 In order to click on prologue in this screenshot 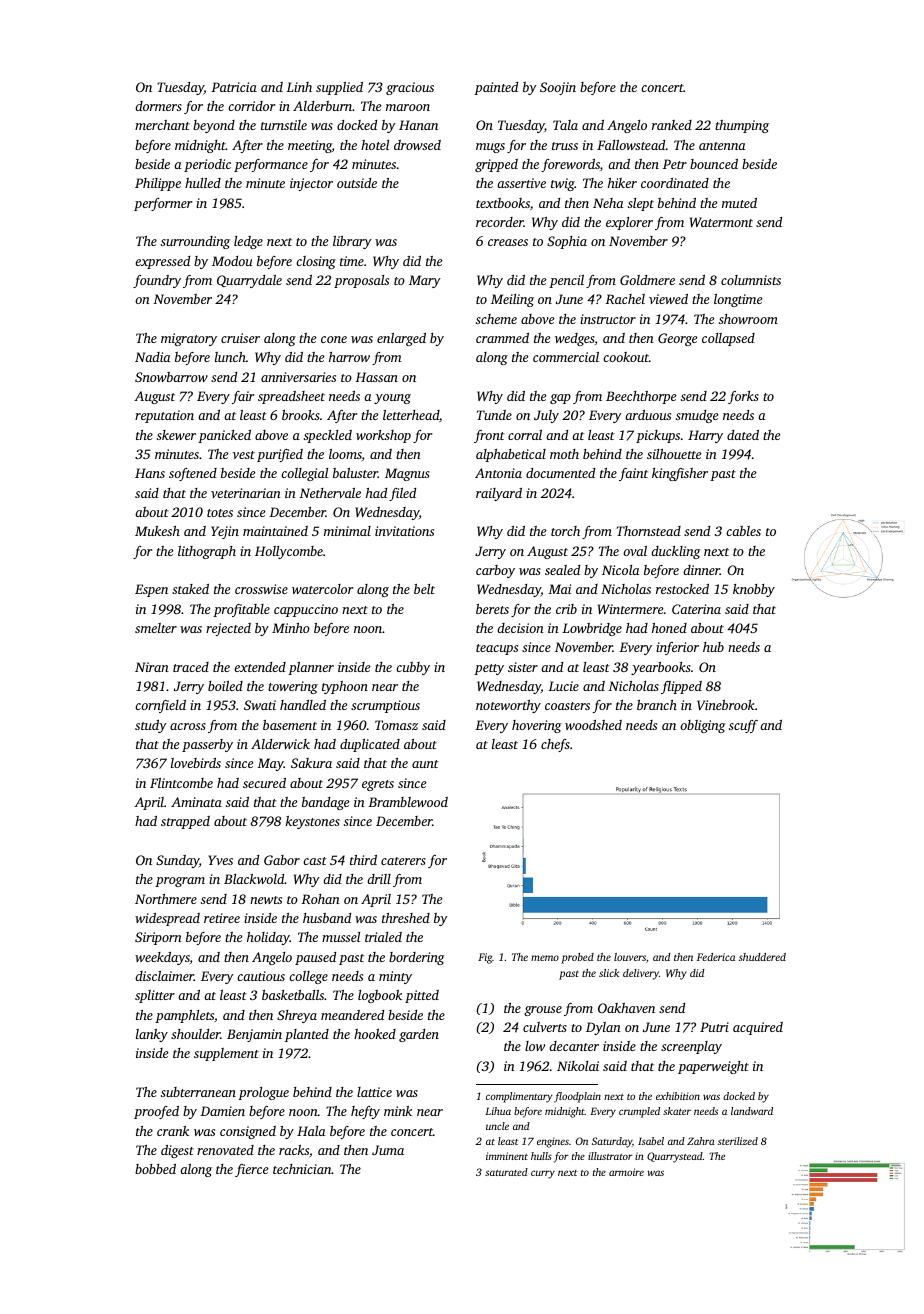, I will do `click(263, 1093)`.
